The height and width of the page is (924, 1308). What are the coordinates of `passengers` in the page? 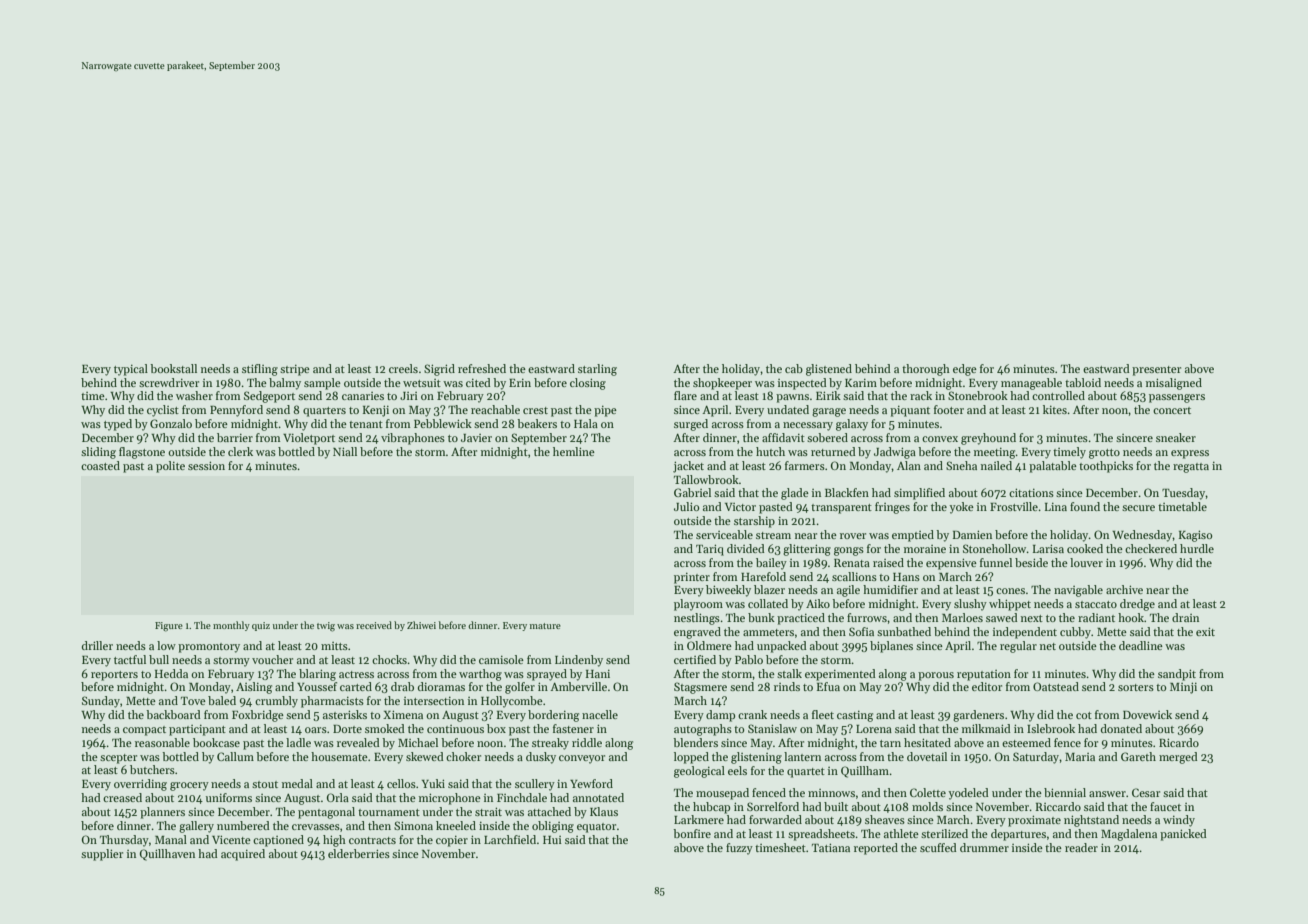 It's located at (1177, 398).
